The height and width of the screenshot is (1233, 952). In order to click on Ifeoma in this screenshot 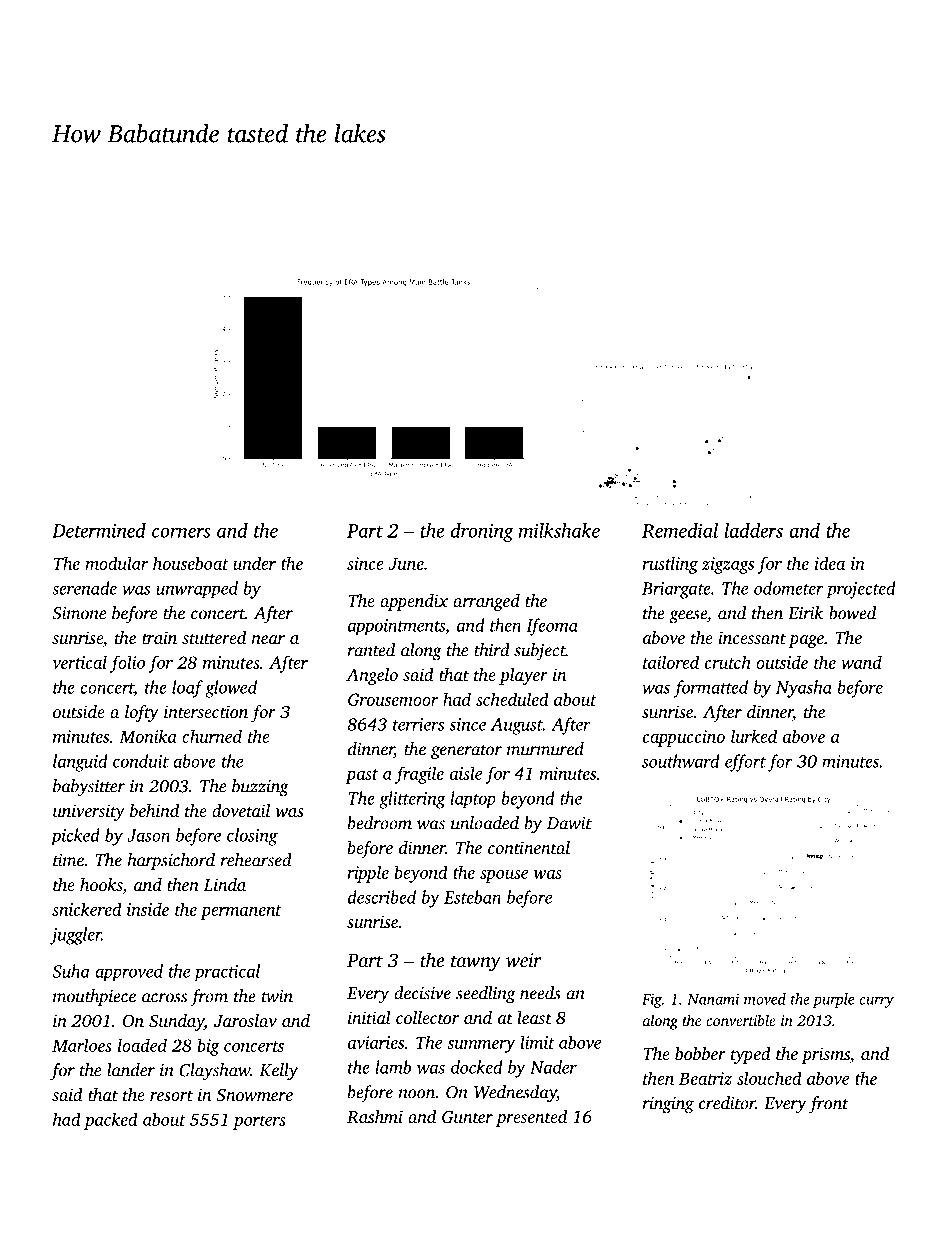, I will do `click(552, 627)`.
